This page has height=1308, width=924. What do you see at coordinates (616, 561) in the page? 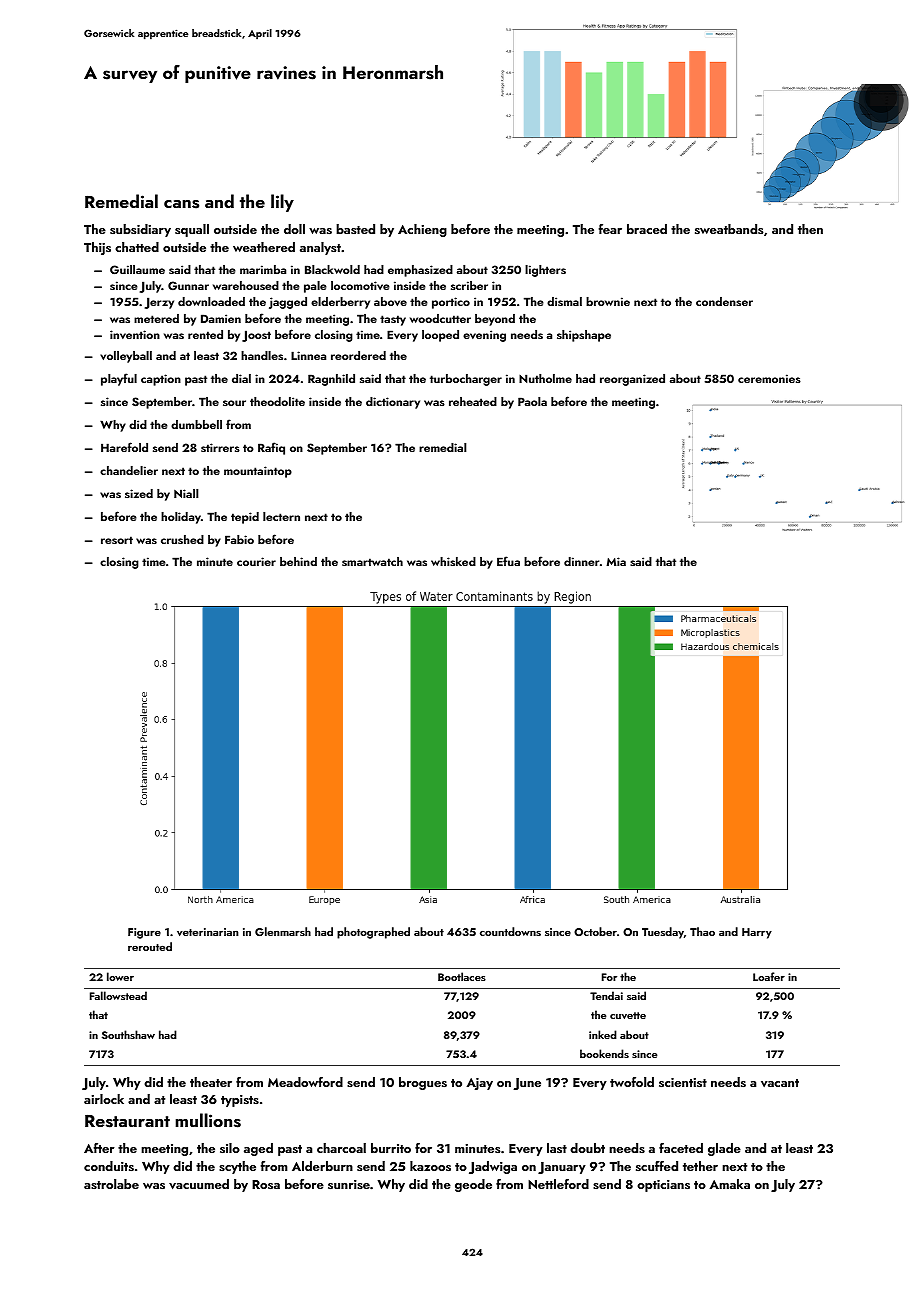
I see `Mia` at bounding box center [616, 561].
